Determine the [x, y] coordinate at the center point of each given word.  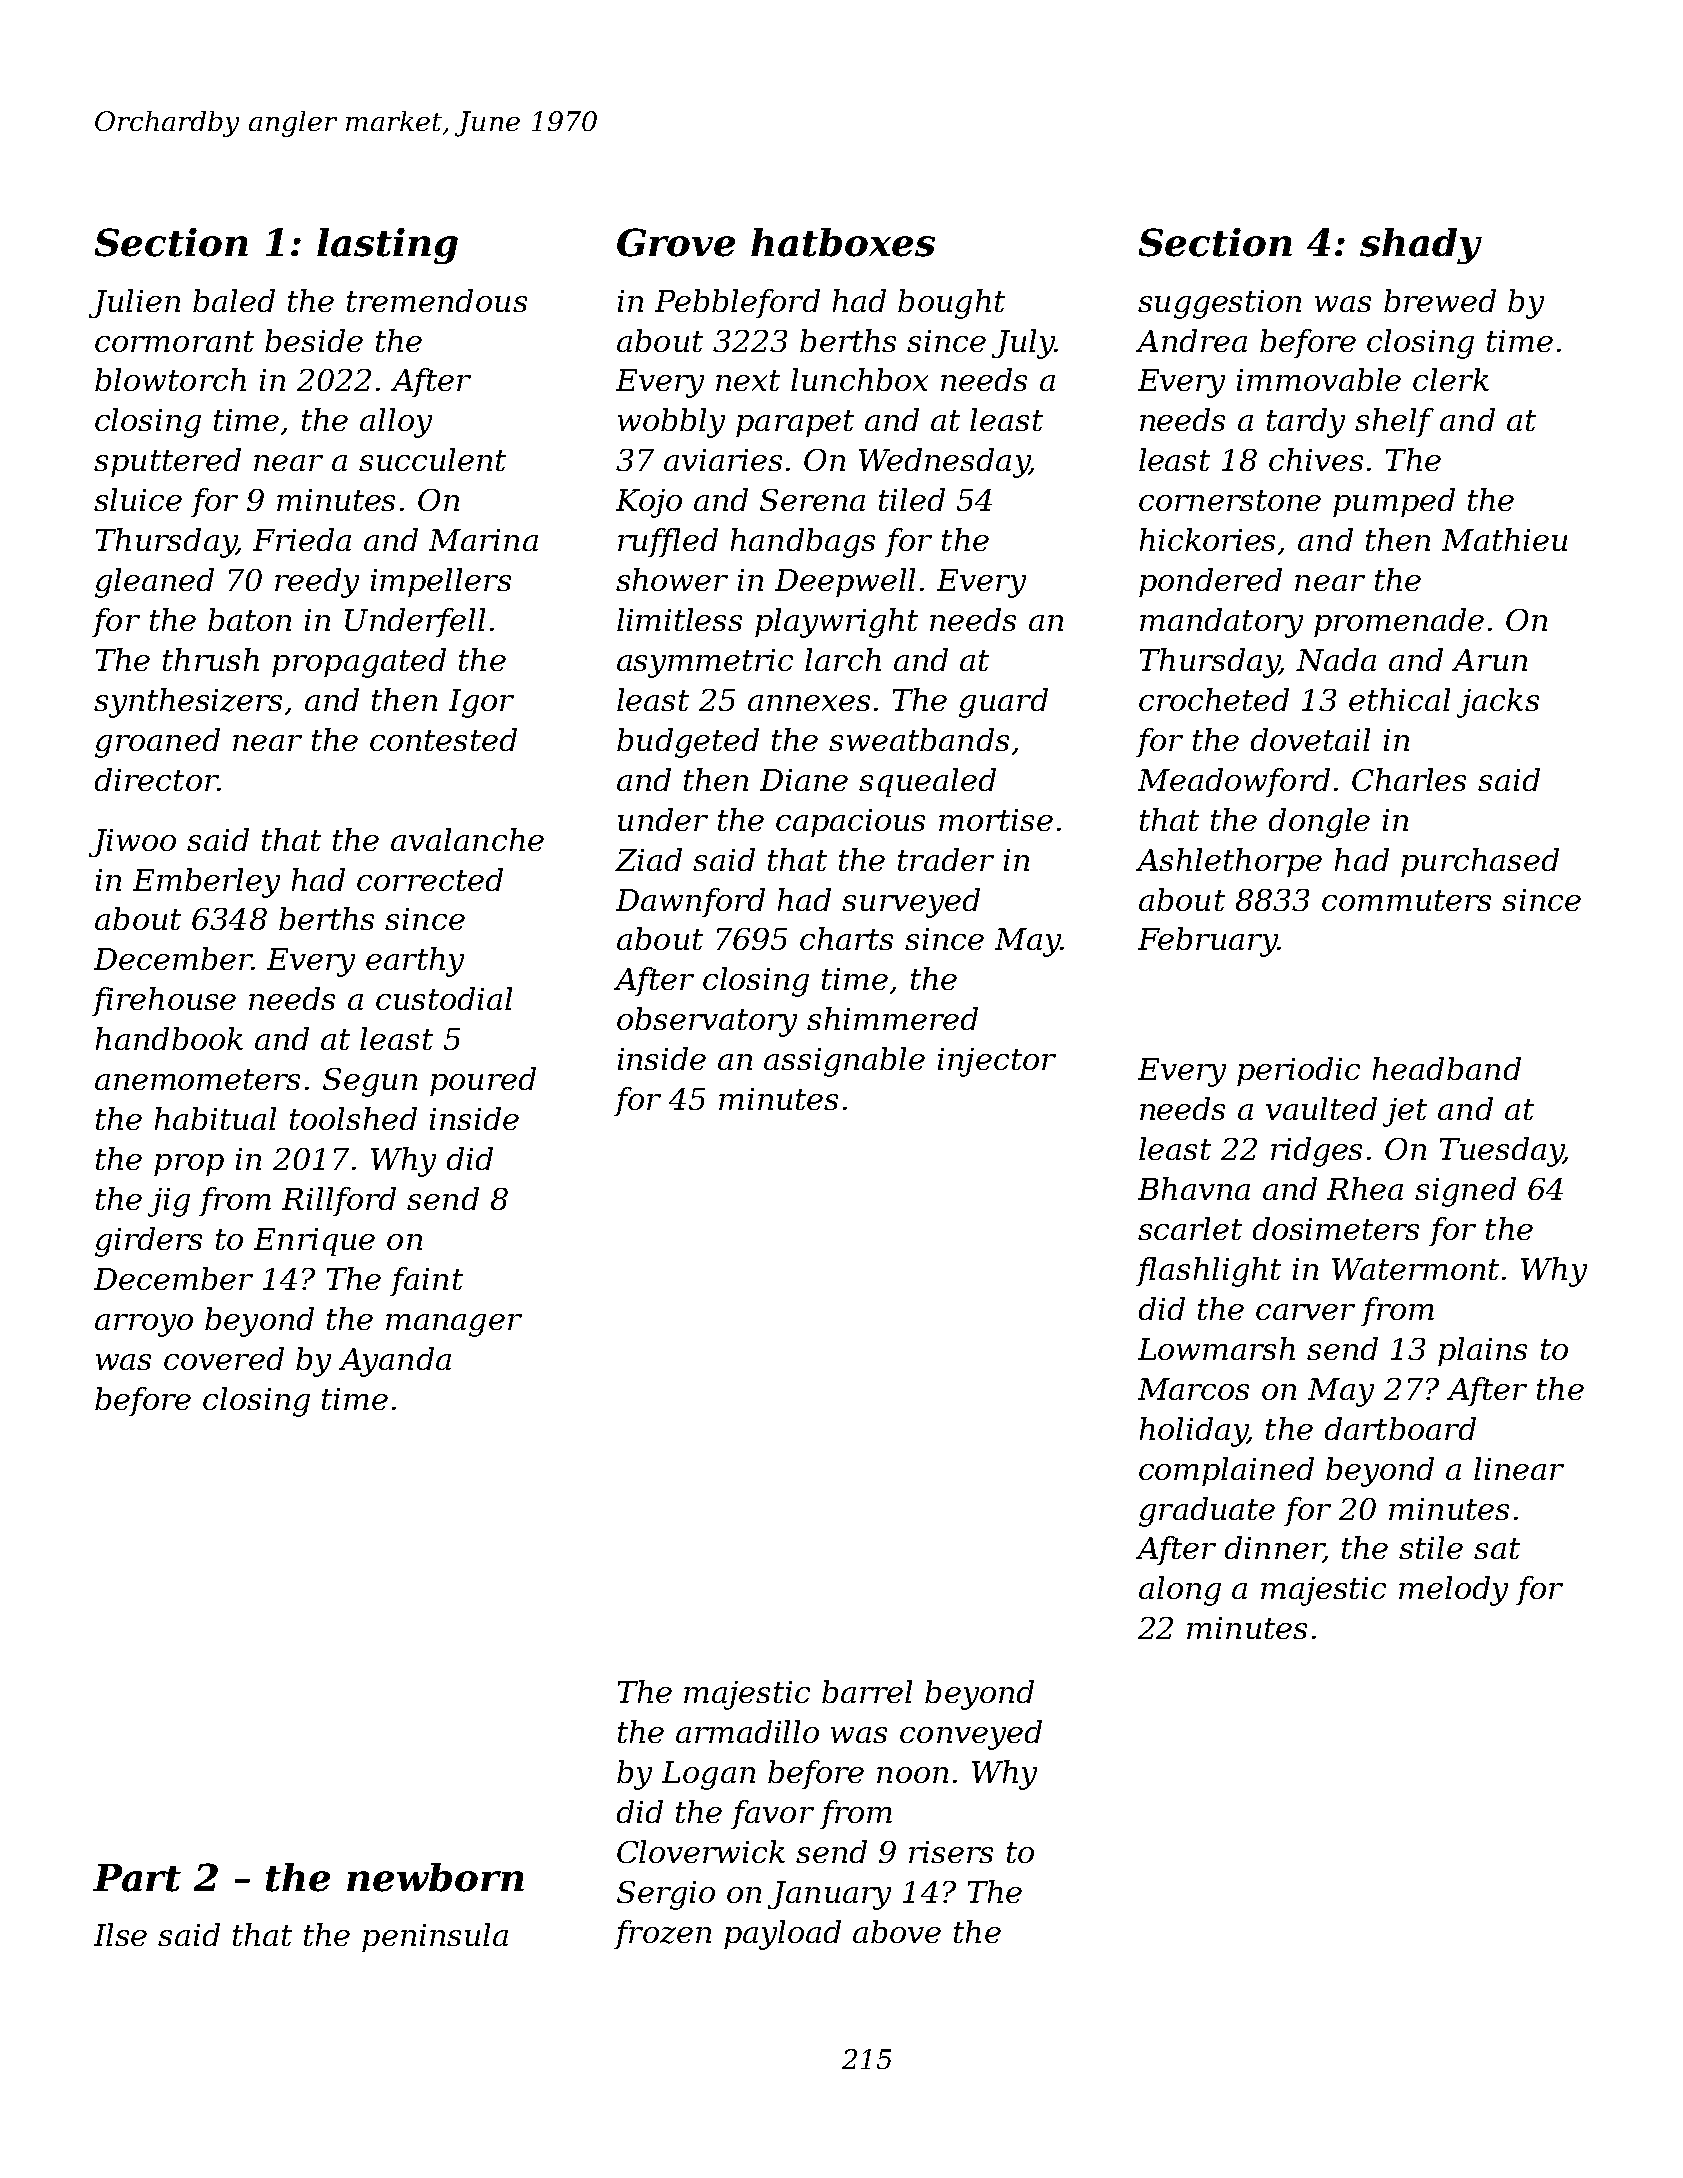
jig [169, 1202]
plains [1482, 1351]
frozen [662, 1934]
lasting [387, 246]
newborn [435, 1877]
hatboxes [843, 242]
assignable [844, 1062]
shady [1421, 246]
